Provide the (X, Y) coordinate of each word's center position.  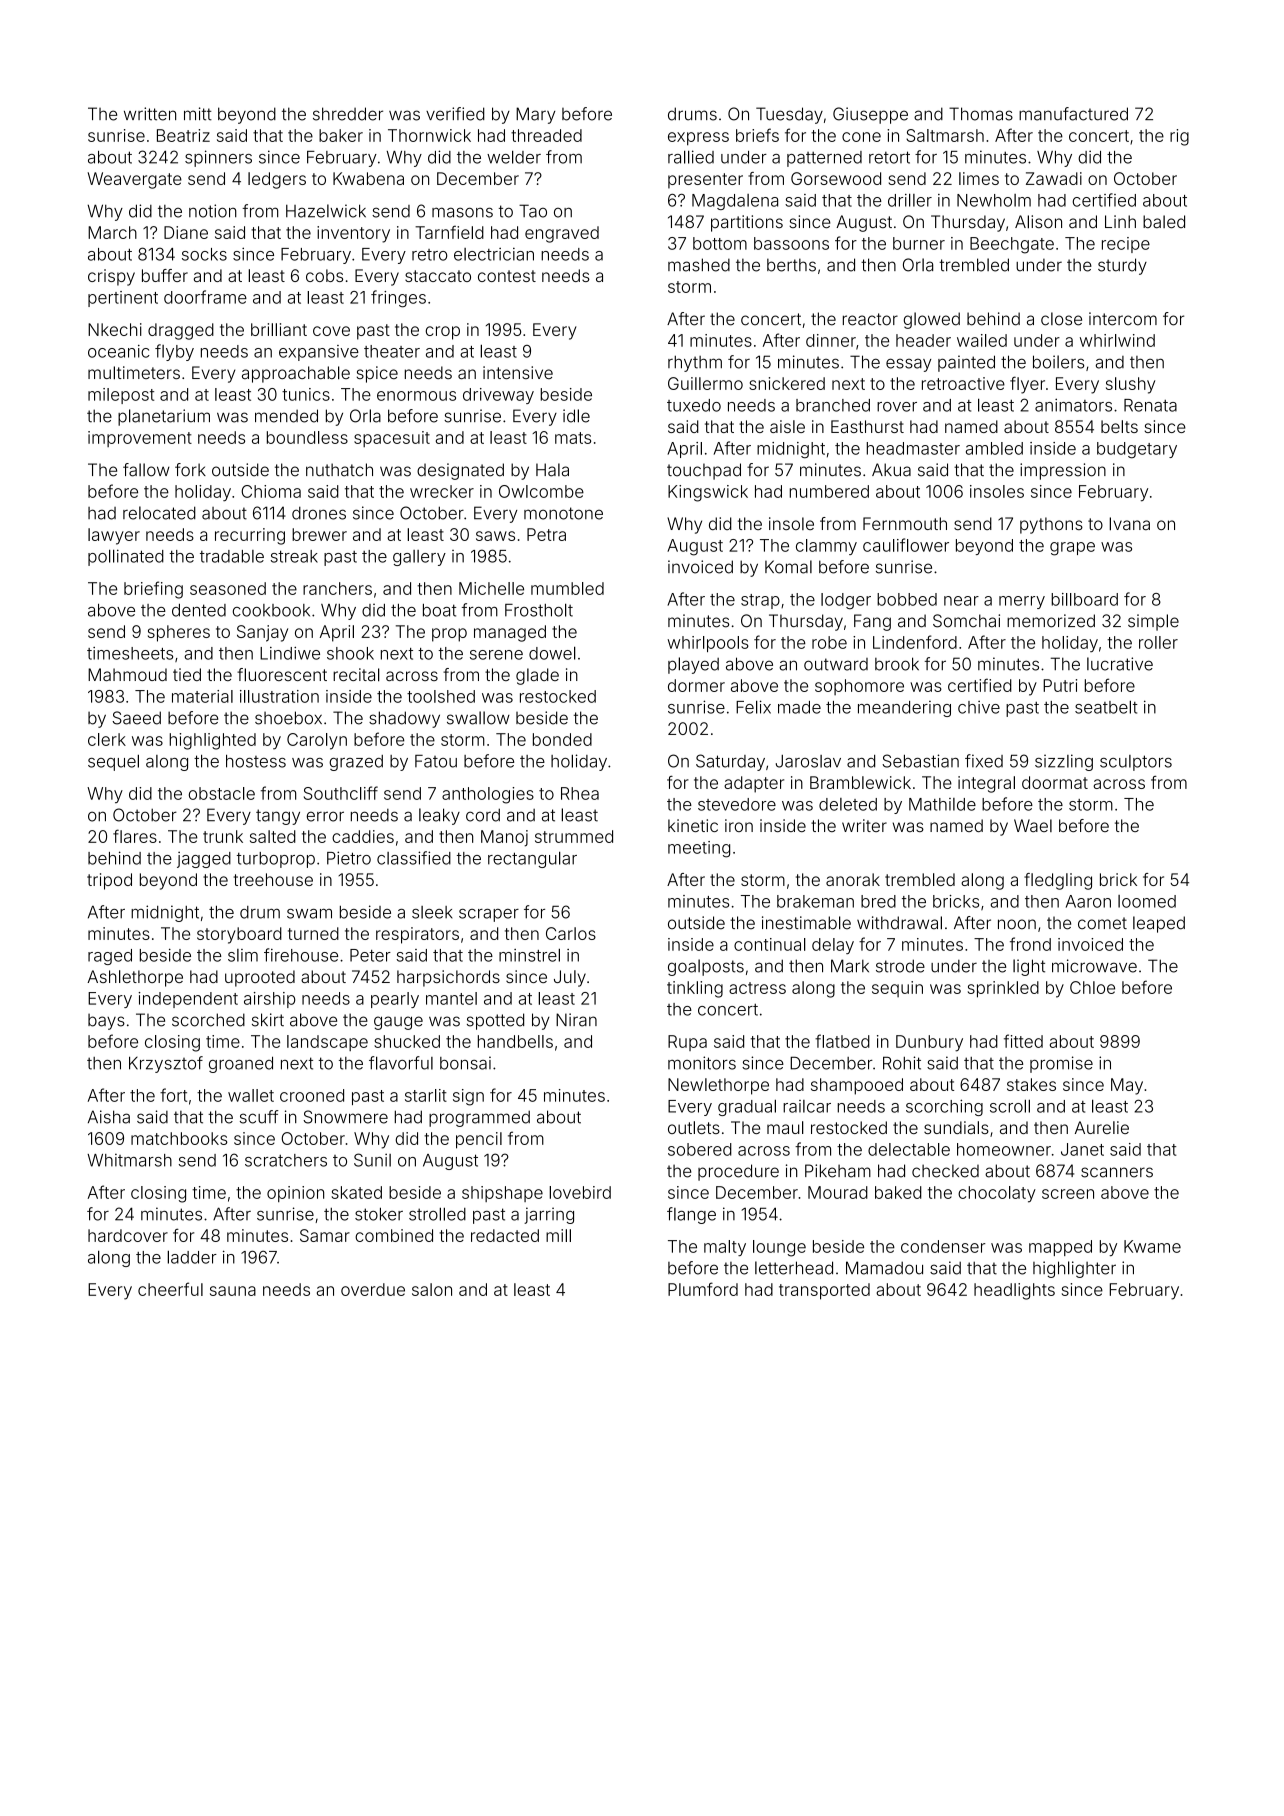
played (693, 665)
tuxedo (694, 405)
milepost (121, 396)
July (570, 978)
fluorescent (282, 675)
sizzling (1064, 762)
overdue (373, 1289)
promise (1061, 1064)
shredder (348, 114)
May (1127, 1086)
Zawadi (1054, 178)
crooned (312, 1095)
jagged (204, 860)
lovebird (580, 1192)
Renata (1150, 405)
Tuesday (789, 115)
